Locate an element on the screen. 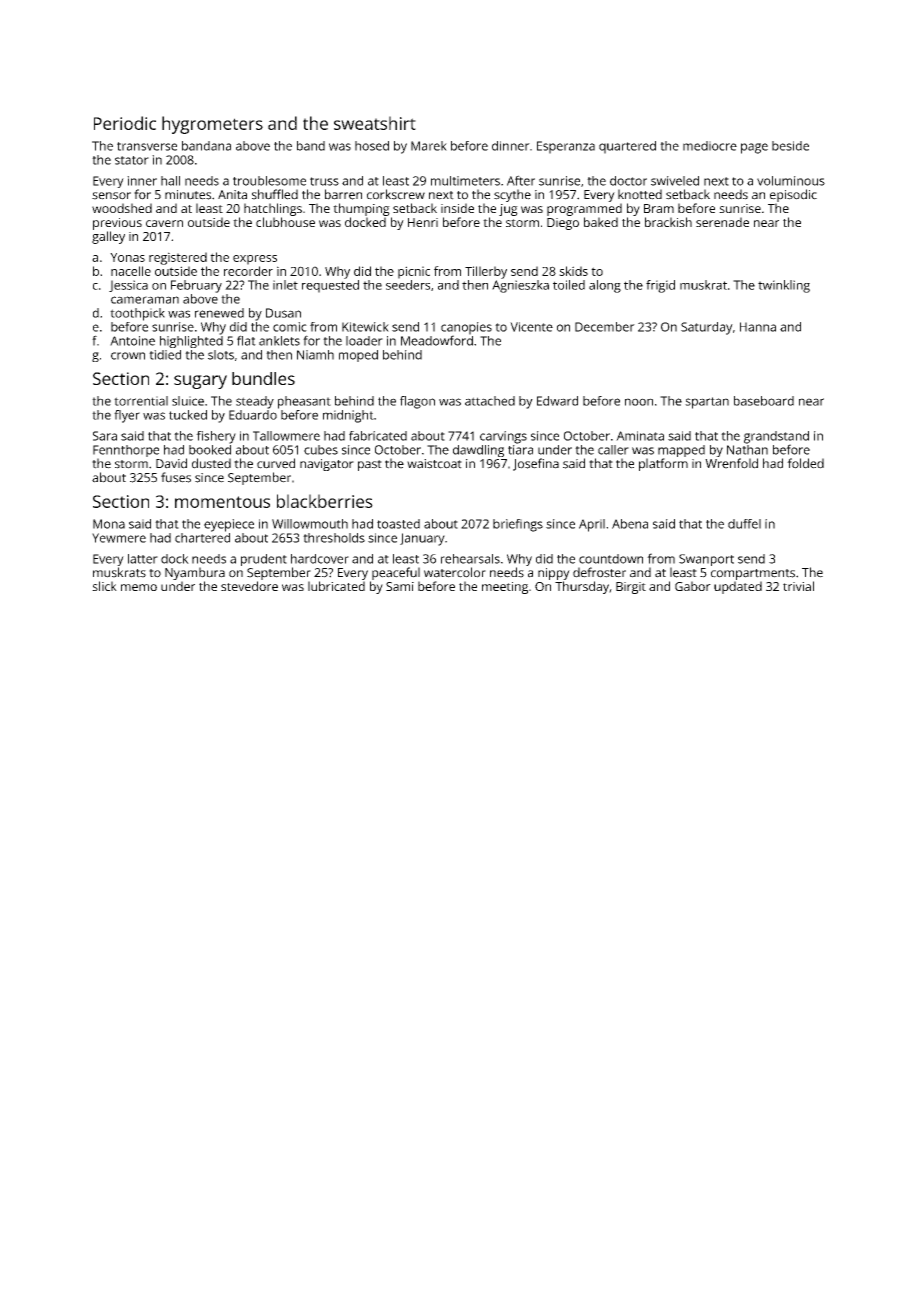 The image size is (924, 1308). picnic is located at coordinates (414, 272).
